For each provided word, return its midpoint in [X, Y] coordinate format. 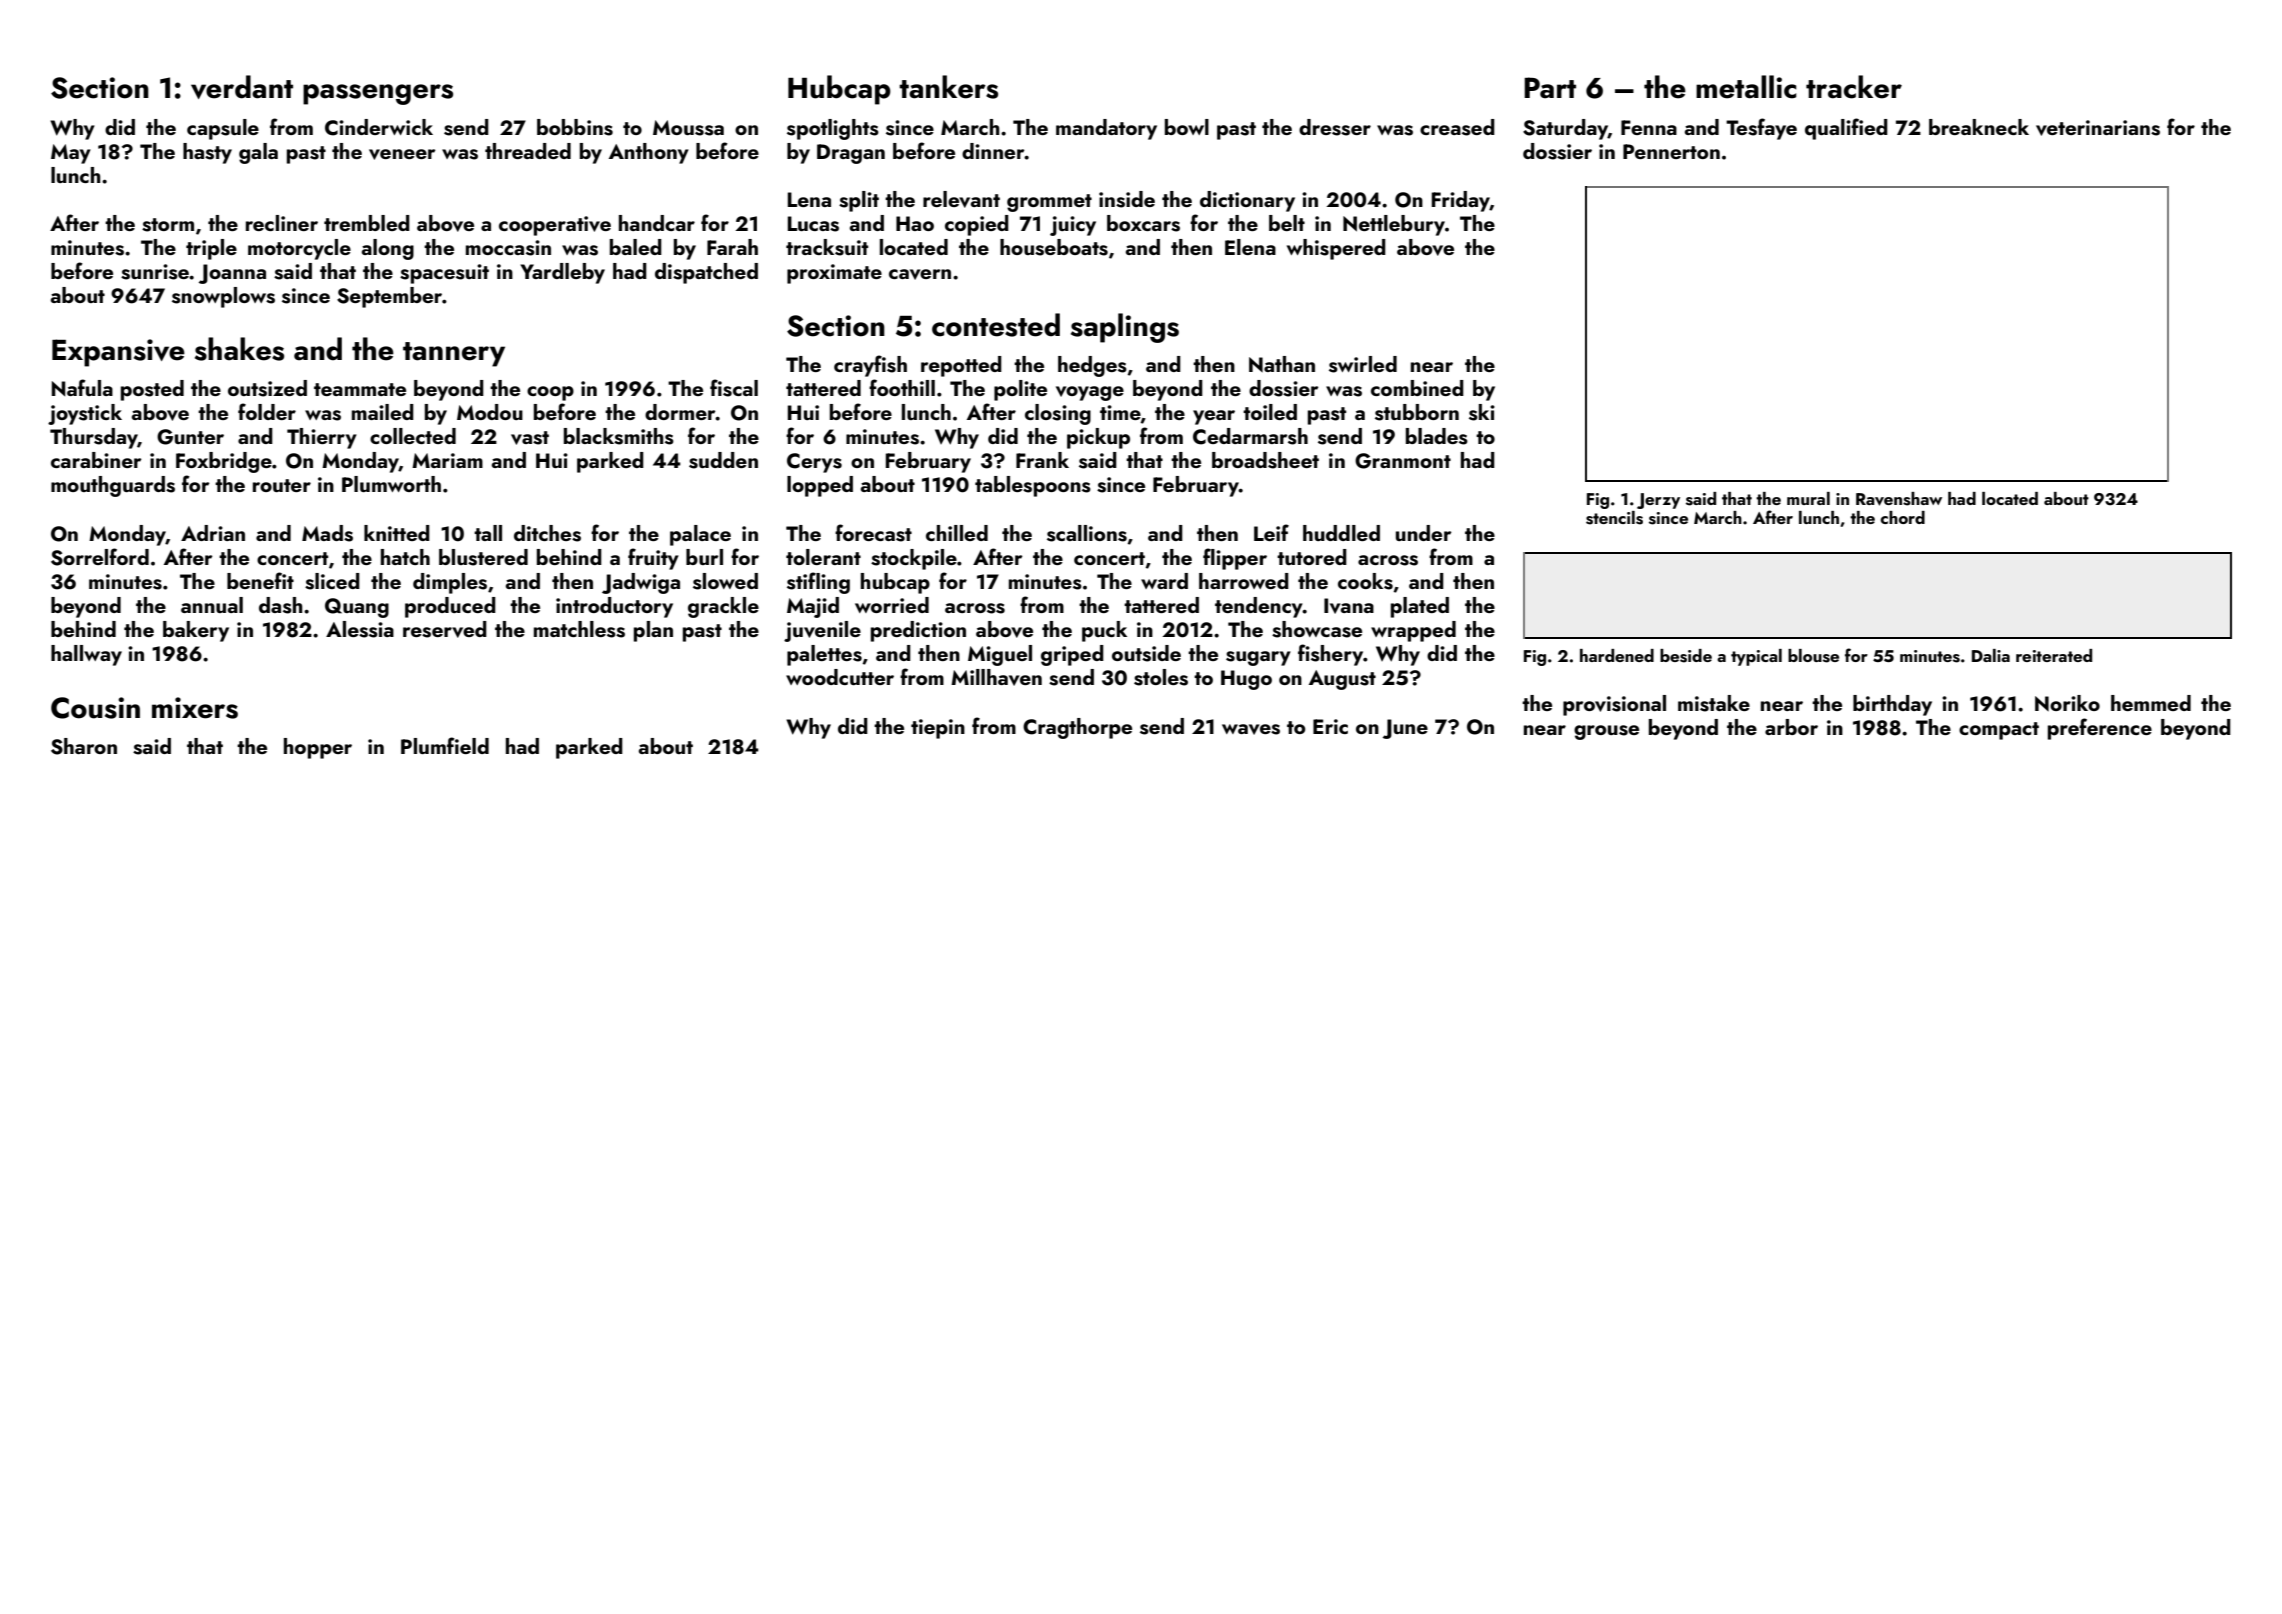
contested [996, 325]
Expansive [118, 353]
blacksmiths [619, 436]
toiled [1270, 412]
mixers [195, 708]
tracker [1854, 87]
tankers [948, 87]
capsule [223, 129]
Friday [1461, 201]
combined [1417, 388]
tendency [1259, 607]
